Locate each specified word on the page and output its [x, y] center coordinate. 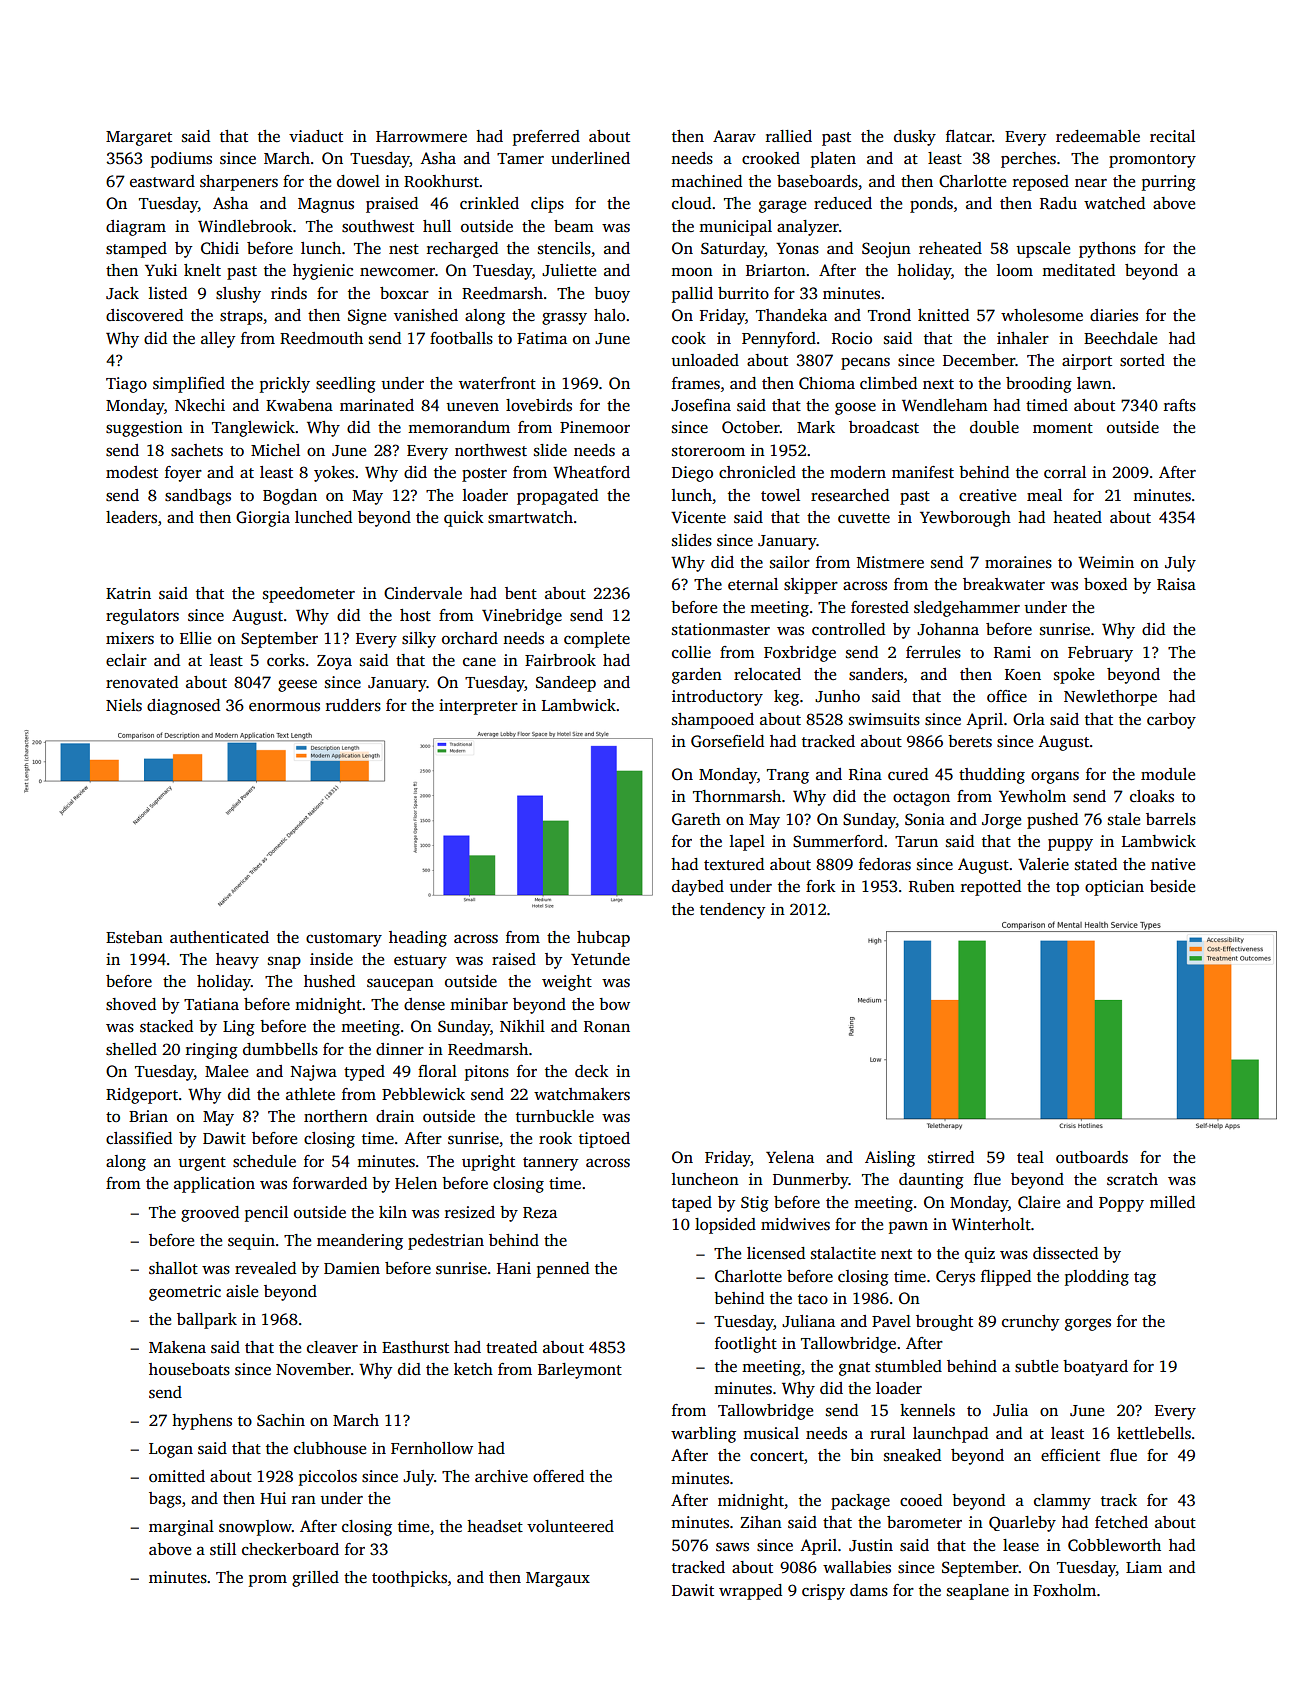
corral [1065, 472]
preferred [546, 138]
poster [484, 475]
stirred [951, 1157]
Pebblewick [423, 1094]
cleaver [332, 1347]
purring [1169, 183]
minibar [479, 1004]
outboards [1092, 1157]
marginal [181, 1528]
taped [692, 1204]
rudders [353, 705]
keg [786, 698]
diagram [136, 228]
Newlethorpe [1110, 698]
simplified [189, 385]
